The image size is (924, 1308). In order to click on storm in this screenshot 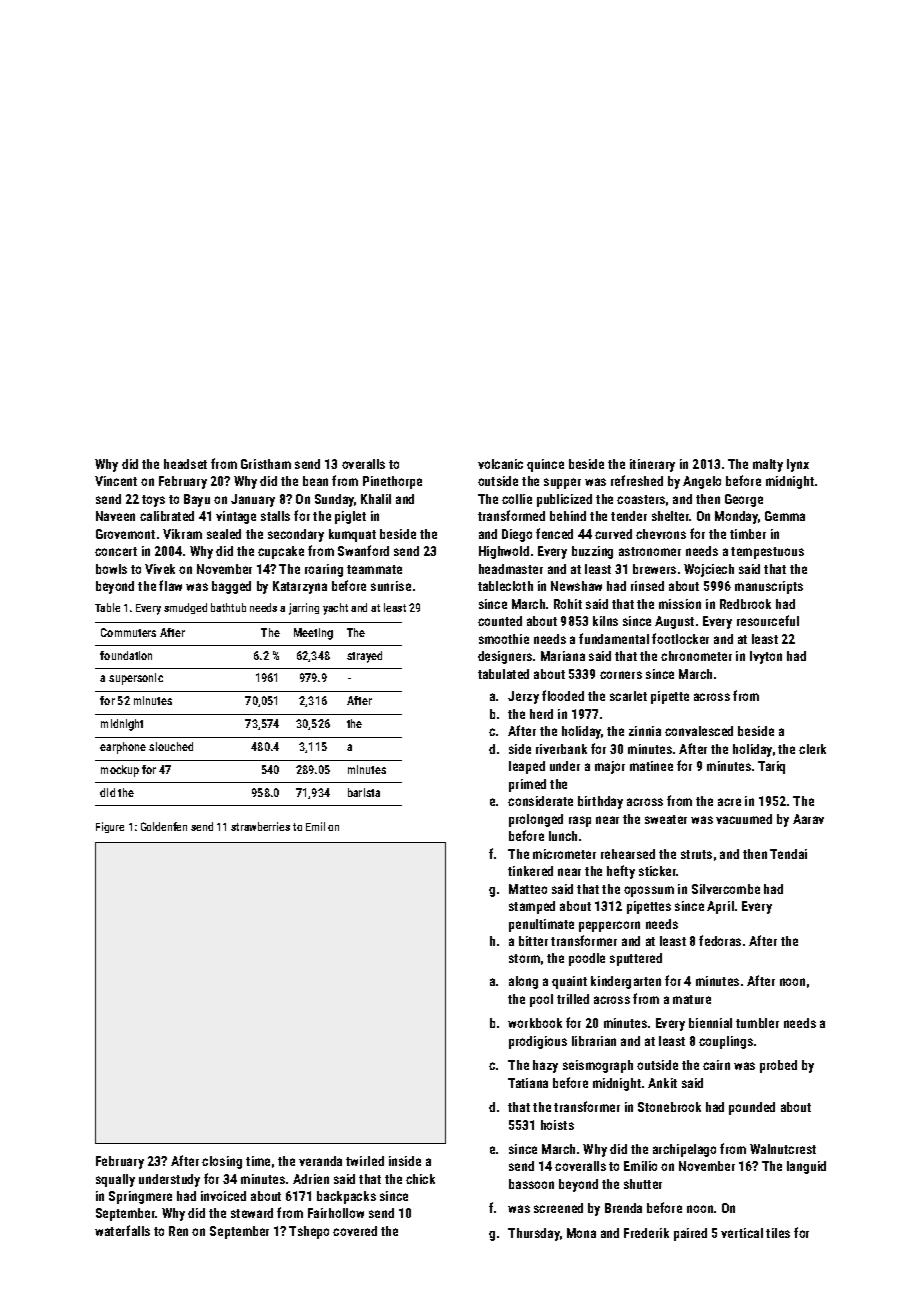, I will do `click(524, 958)`.
